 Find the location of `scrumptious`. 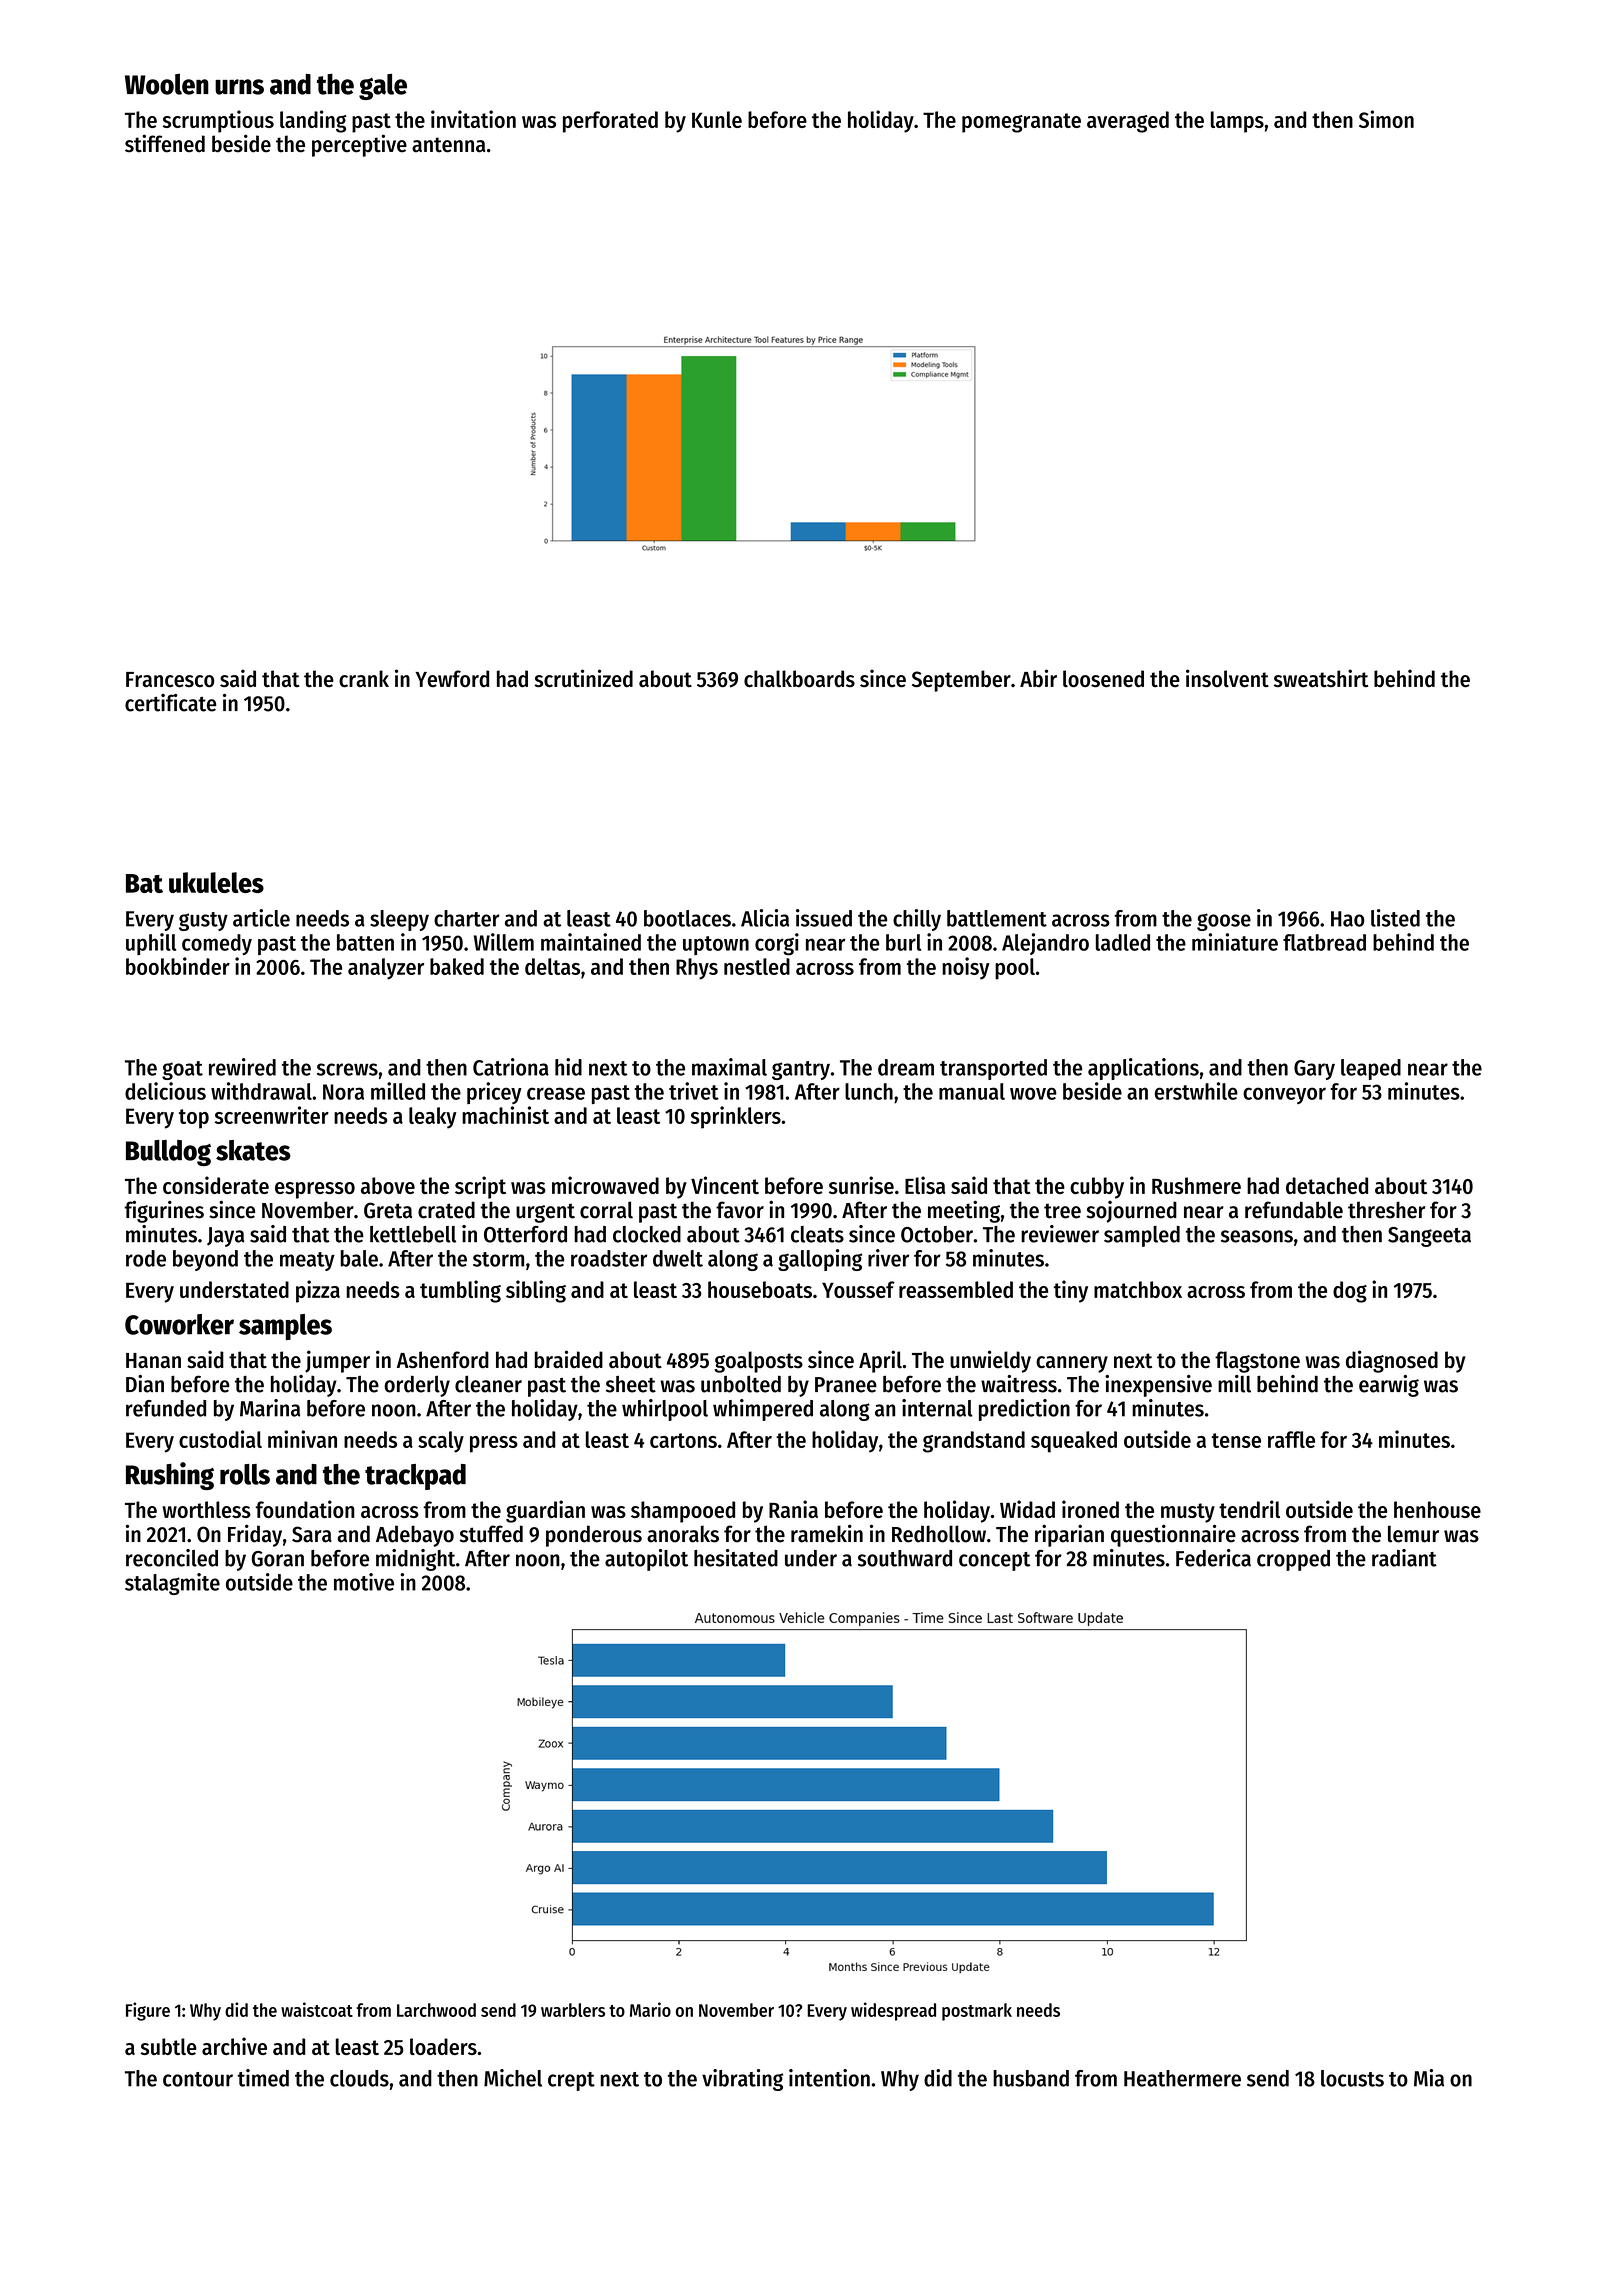

scrumptious is located at coordinates (218, 121).
